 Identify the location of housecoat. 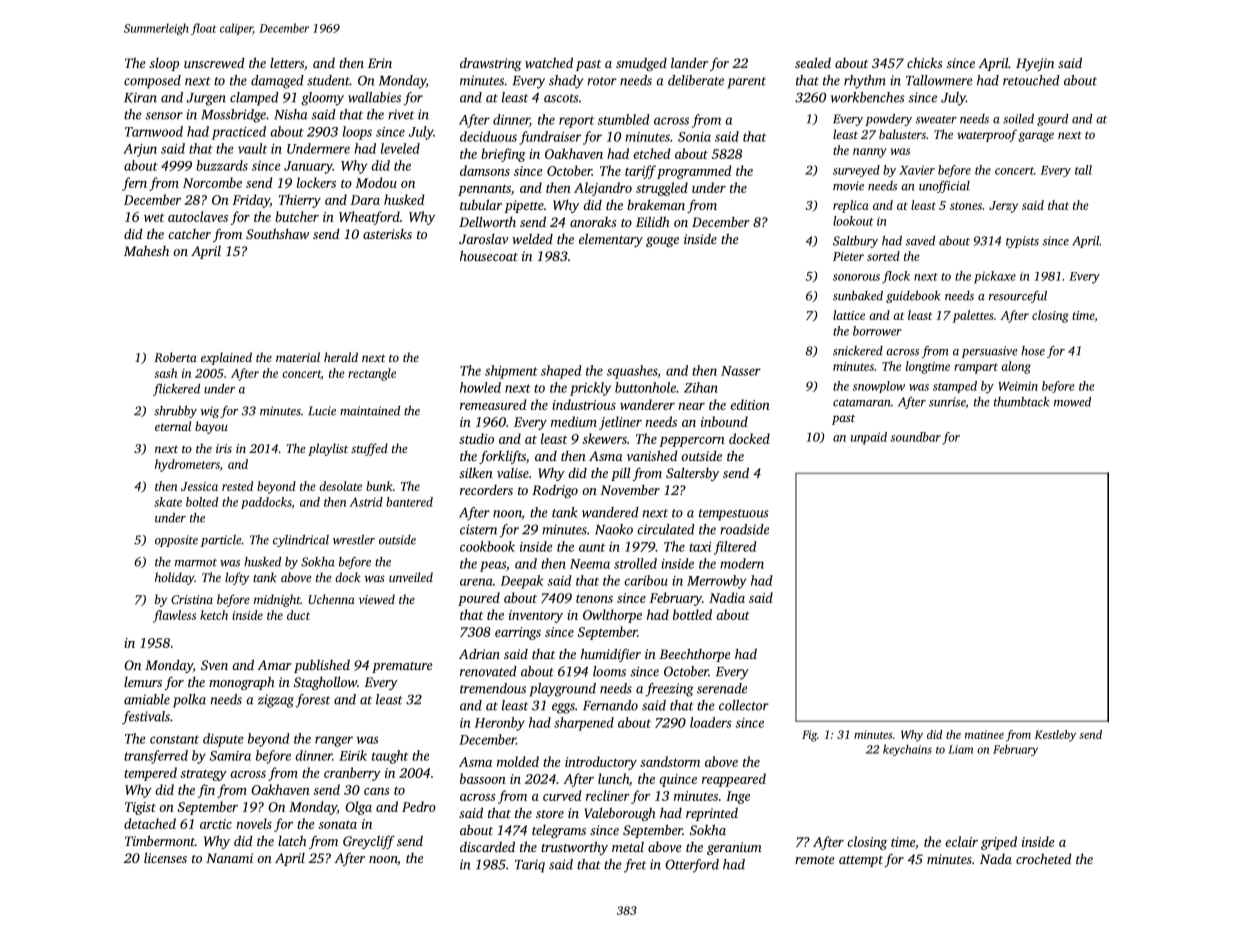
(489, 255).
